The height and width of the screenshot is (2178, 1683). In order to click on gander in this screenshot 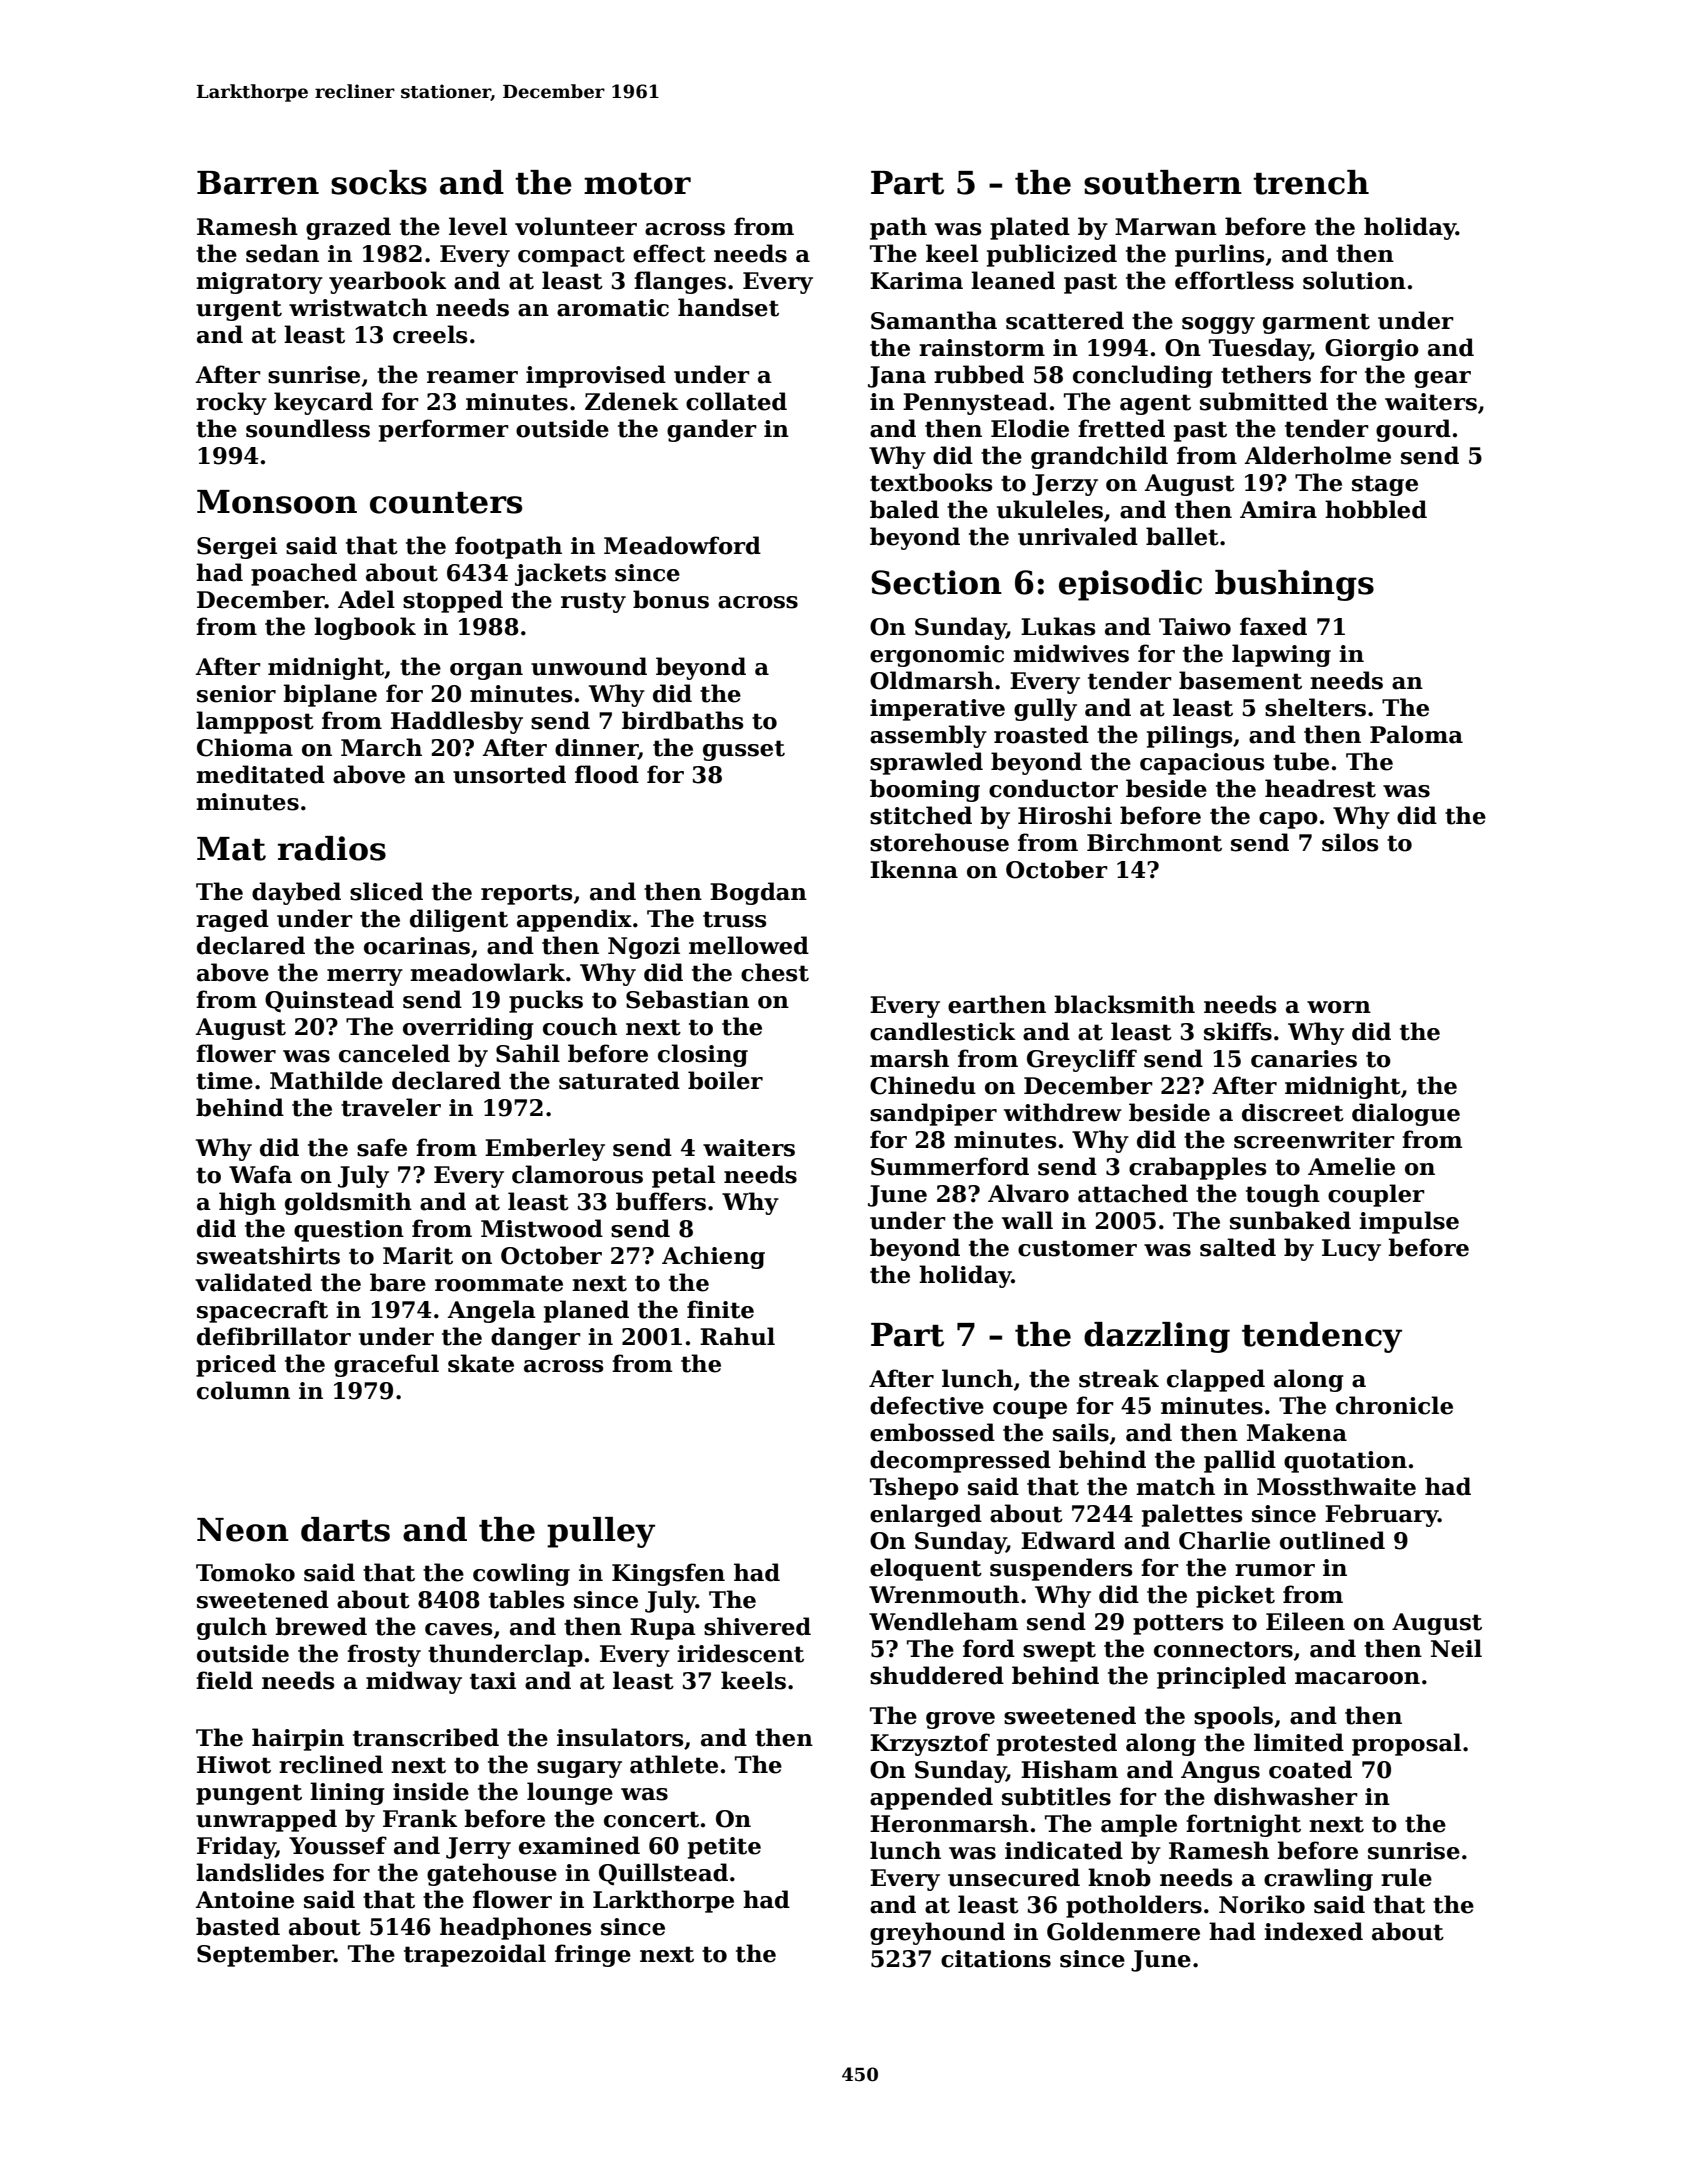, I will do `click(712, 430)`.
